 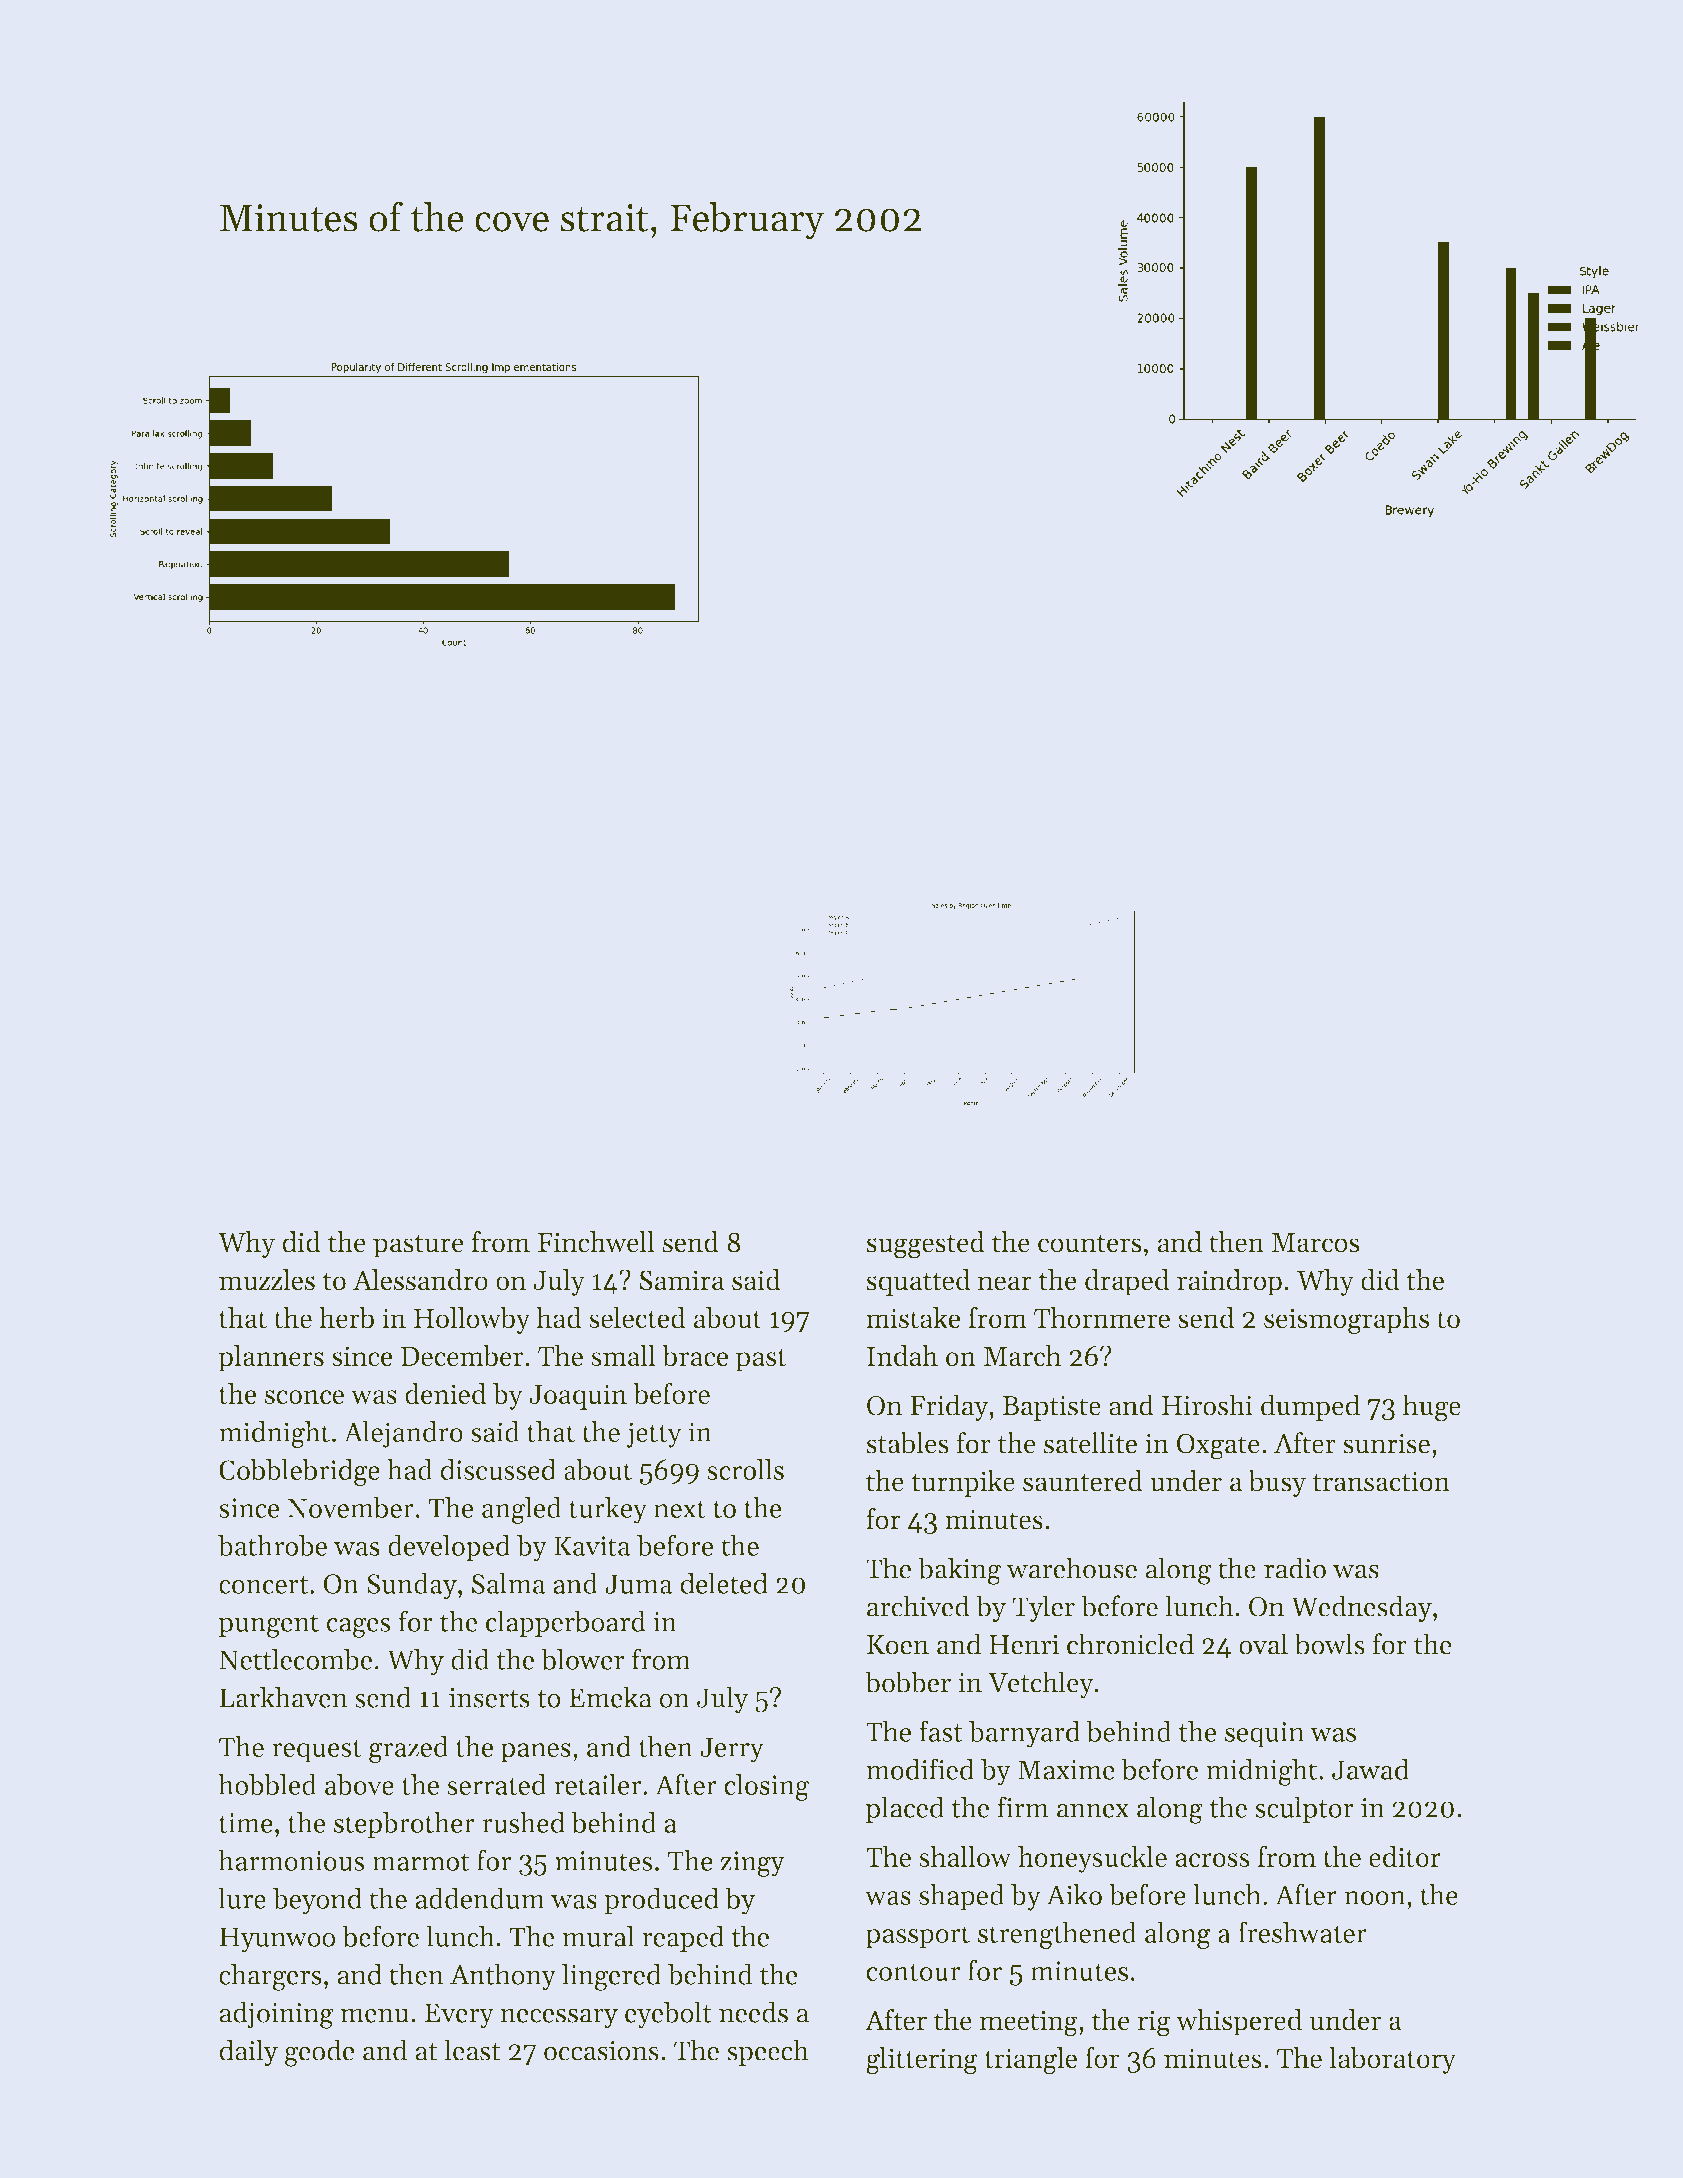 What do you see at coordinates (1030, 2061) in the screenshot?
I see `triangle` at bounding box center [1030, 2061].
